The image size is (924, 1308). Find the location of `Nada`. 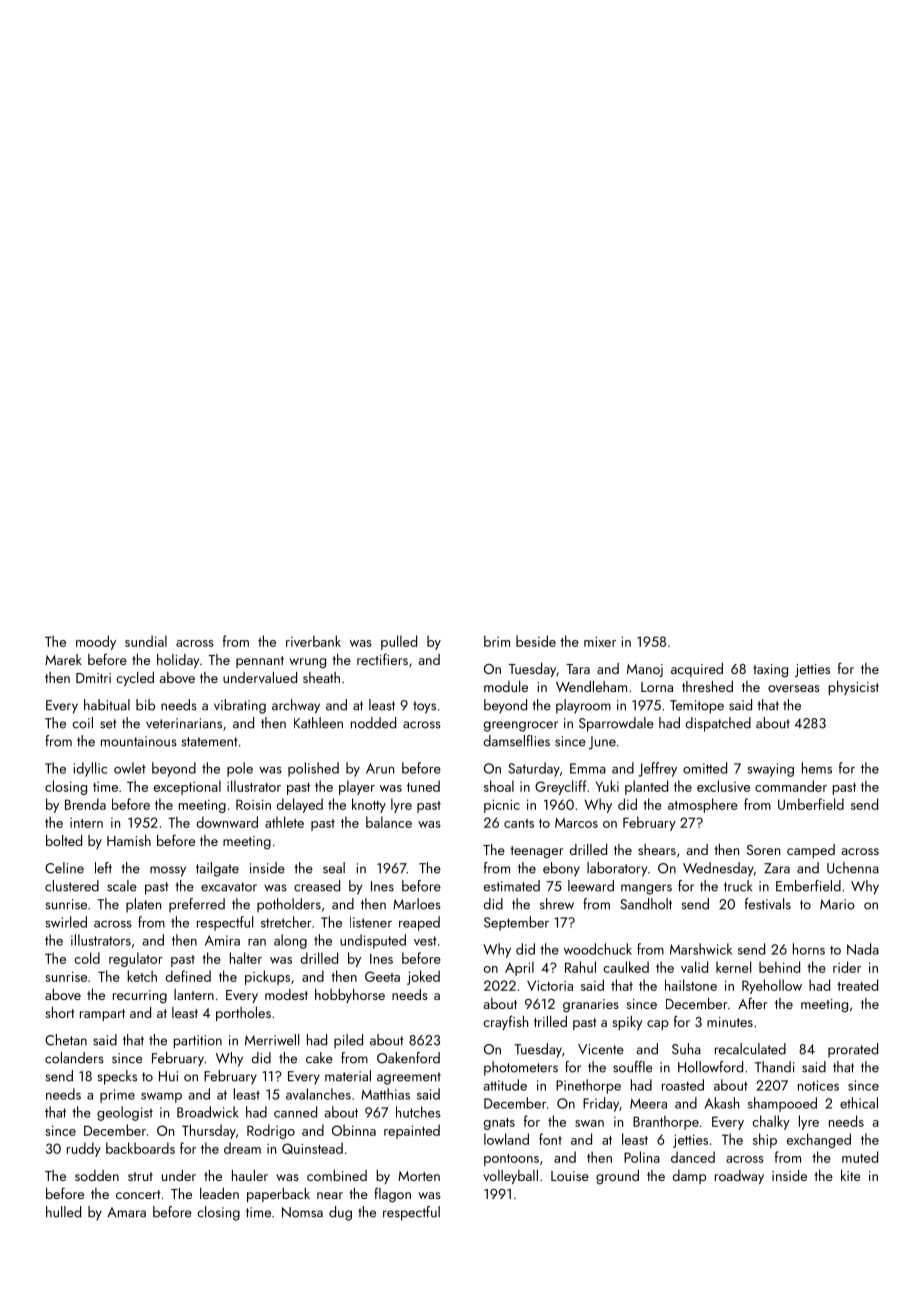

Nada is located at coordinates (863, 949).
